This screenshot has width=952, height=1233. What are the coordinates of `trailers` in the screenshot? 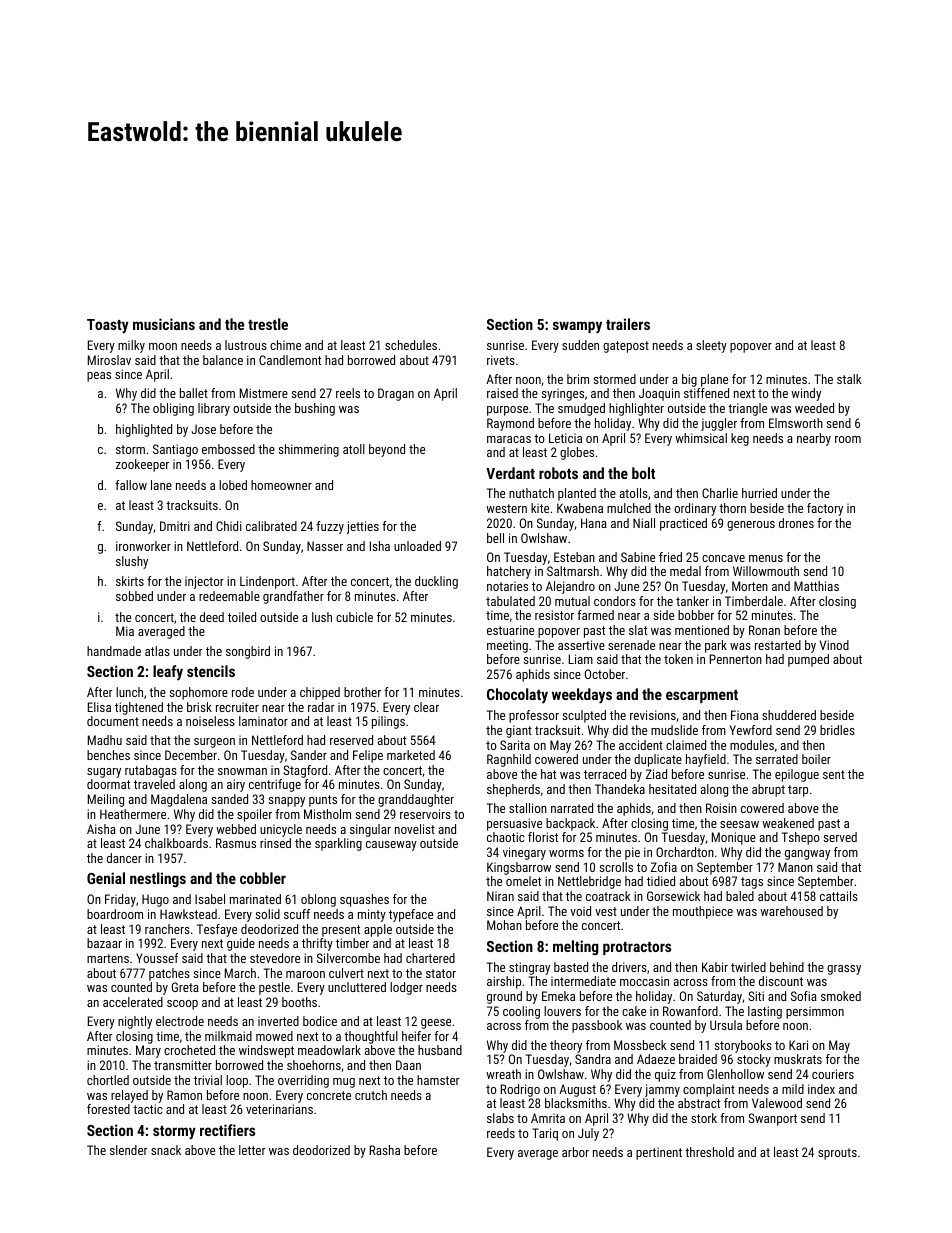 It's located at (628, 324).
